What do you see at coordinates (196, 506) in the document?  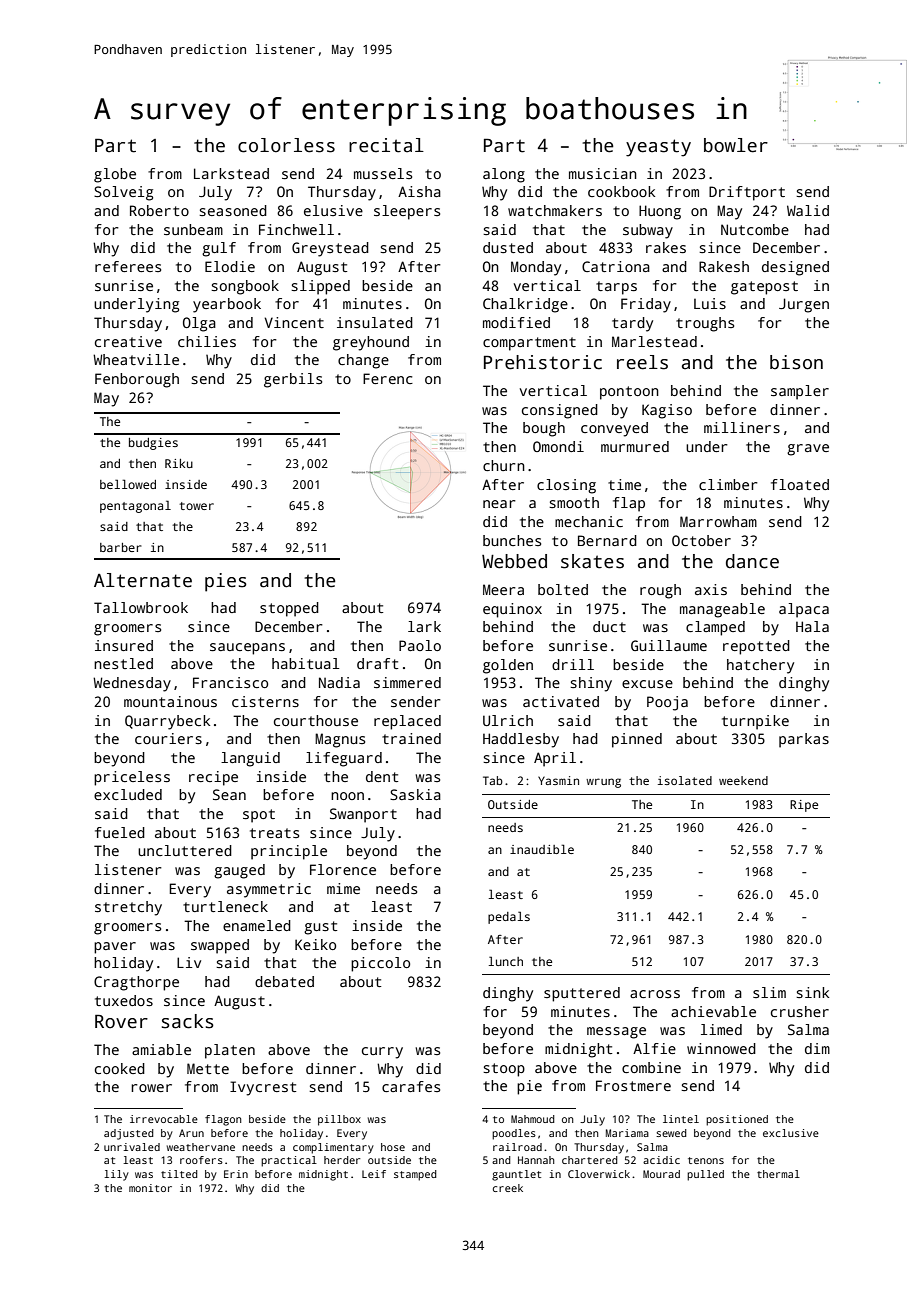 I see `tower` at bounding box center [196, 506].
